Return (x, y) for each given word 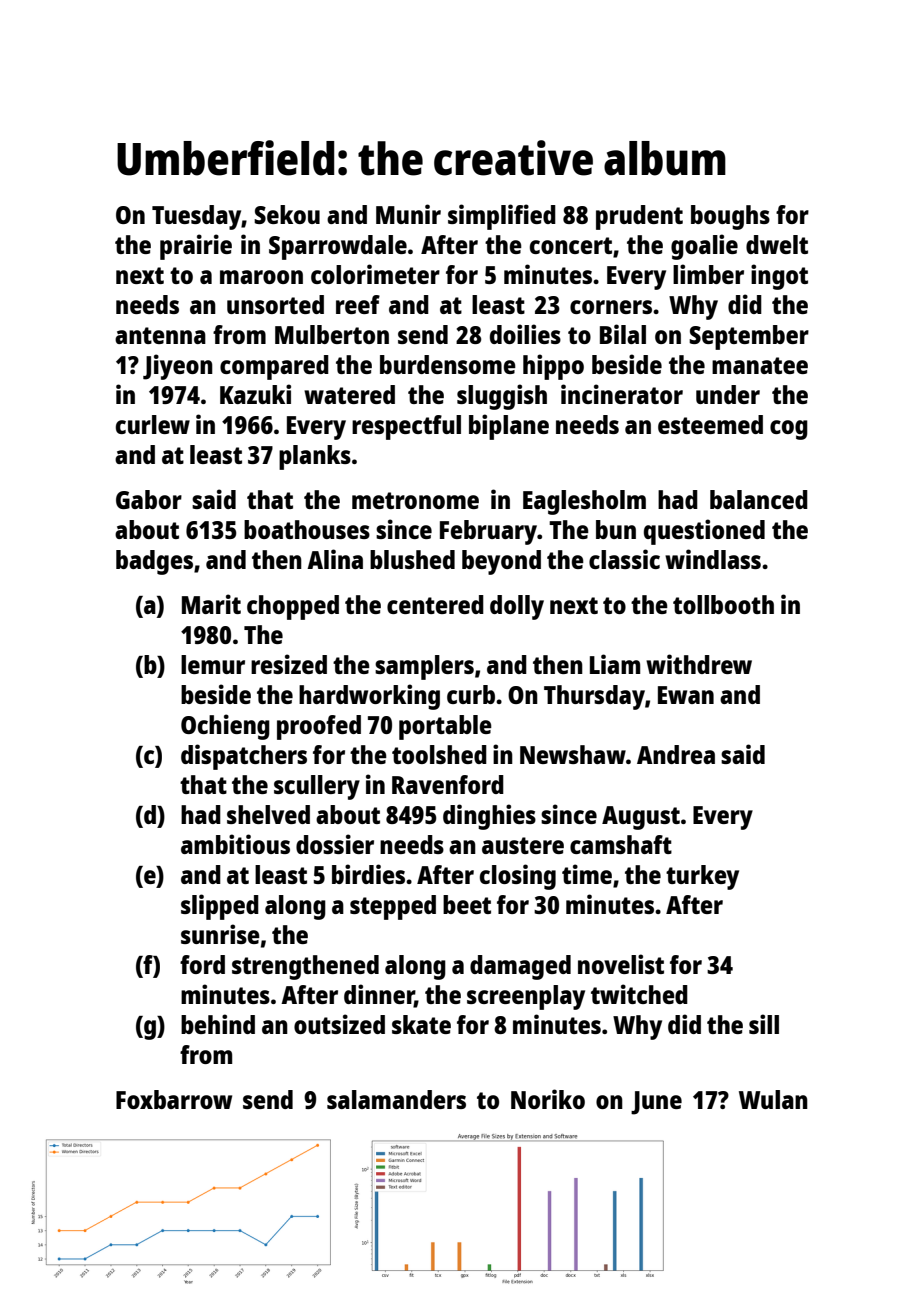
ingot (779, 277)
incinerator (622, 394)
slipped (220, 907)
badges (154, 562)
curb (471, 694)
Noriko (548, 1099)
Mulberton (332, 334)
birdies (368, 874)
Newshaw (573, 754)
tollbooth (723, 604)
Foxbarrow (174, 1099)
